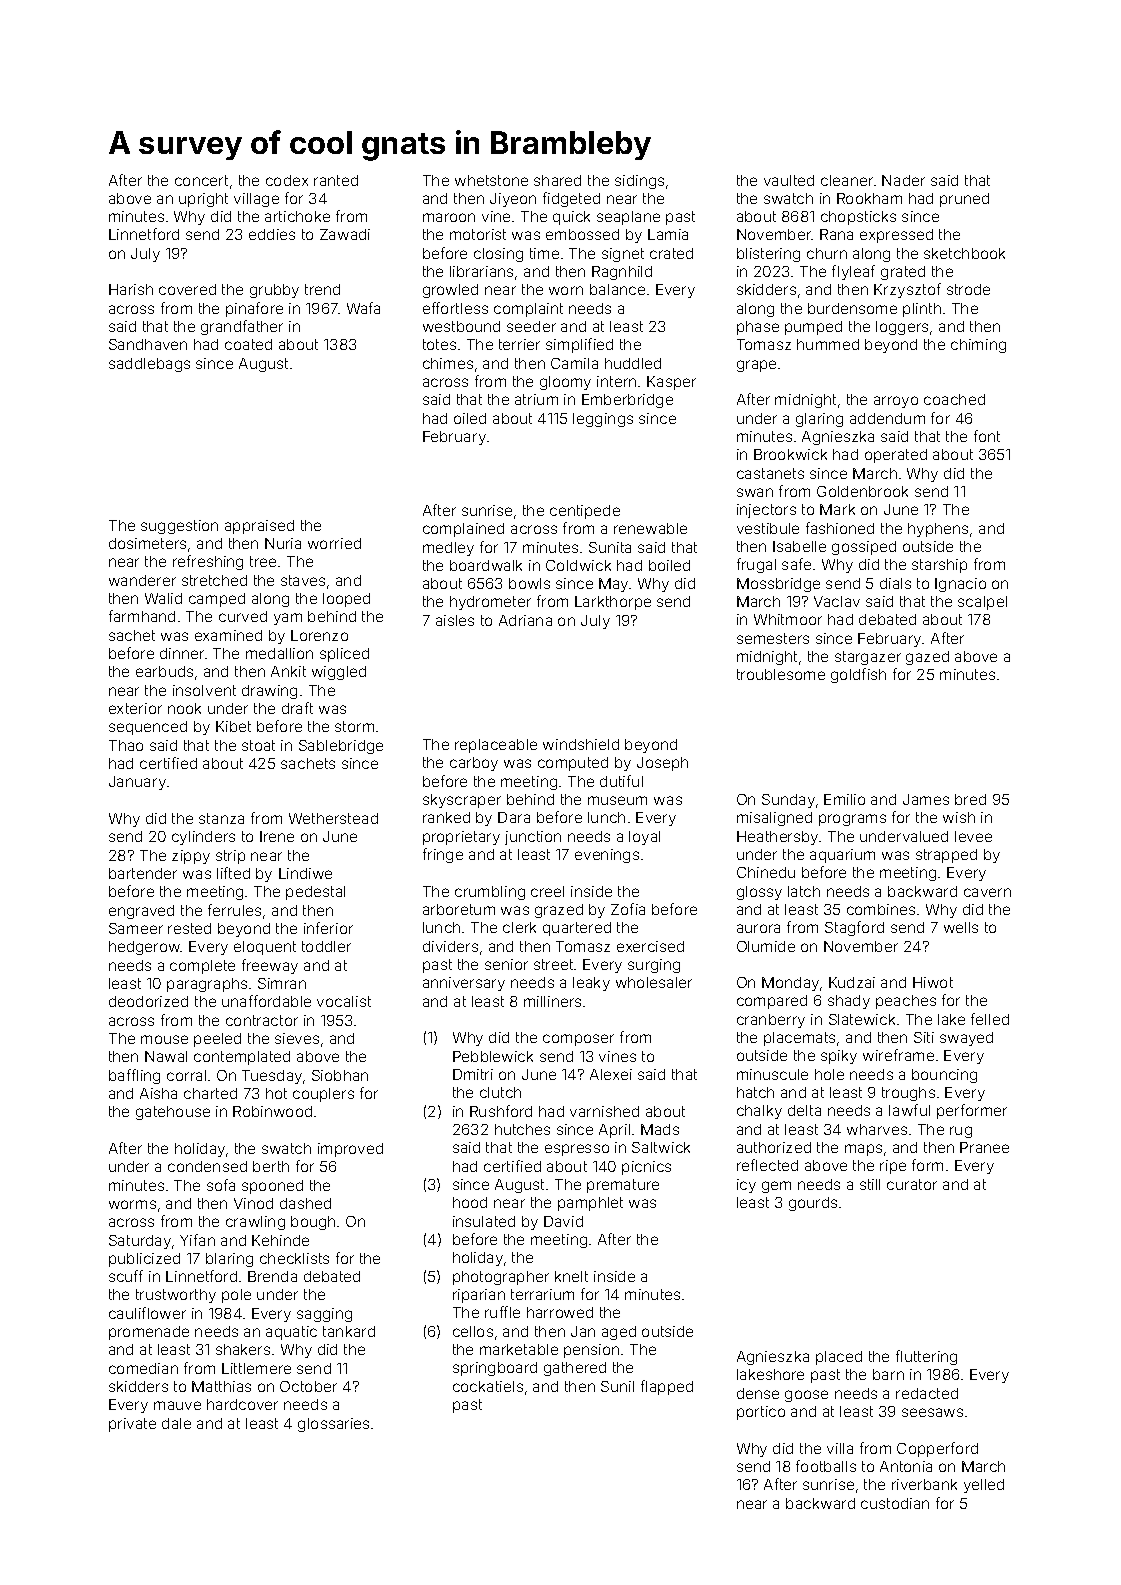 The height and width of the document is (1585, 1121). I want to click on concert, so click(201, 180).
